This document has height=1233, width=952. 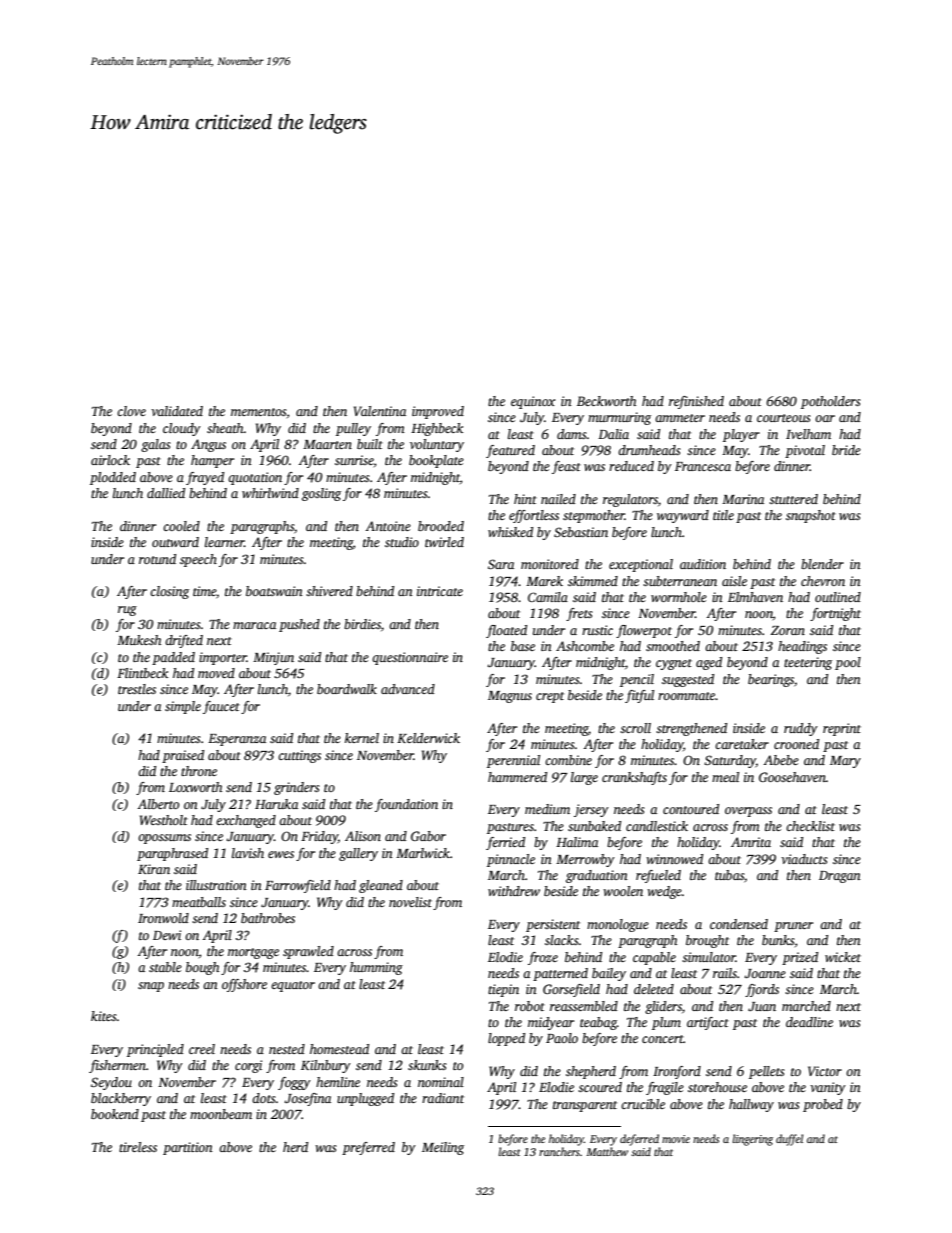 I want to click on importer, so click(x=223, y=658).
